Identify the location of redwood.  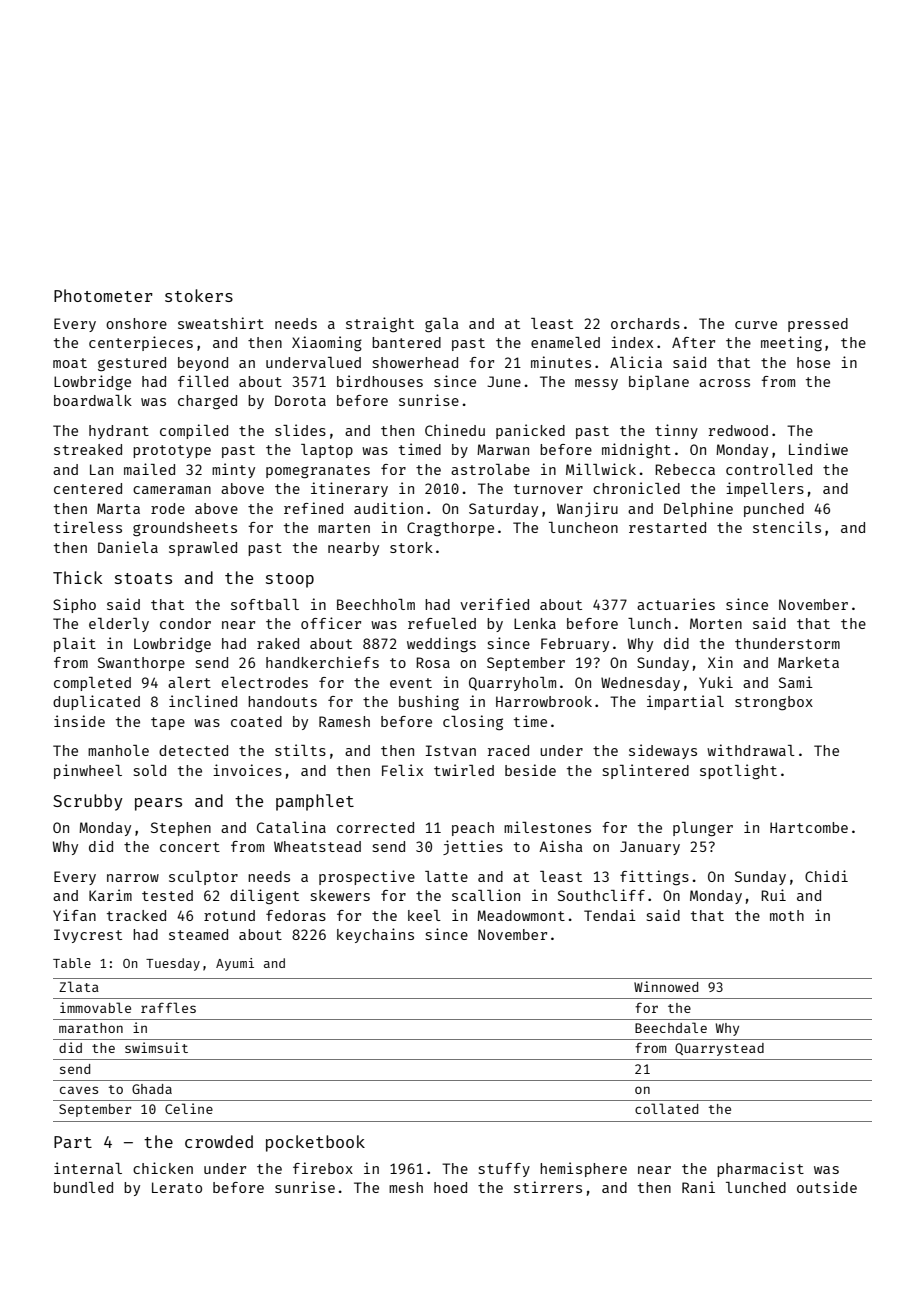
(738, 430).
